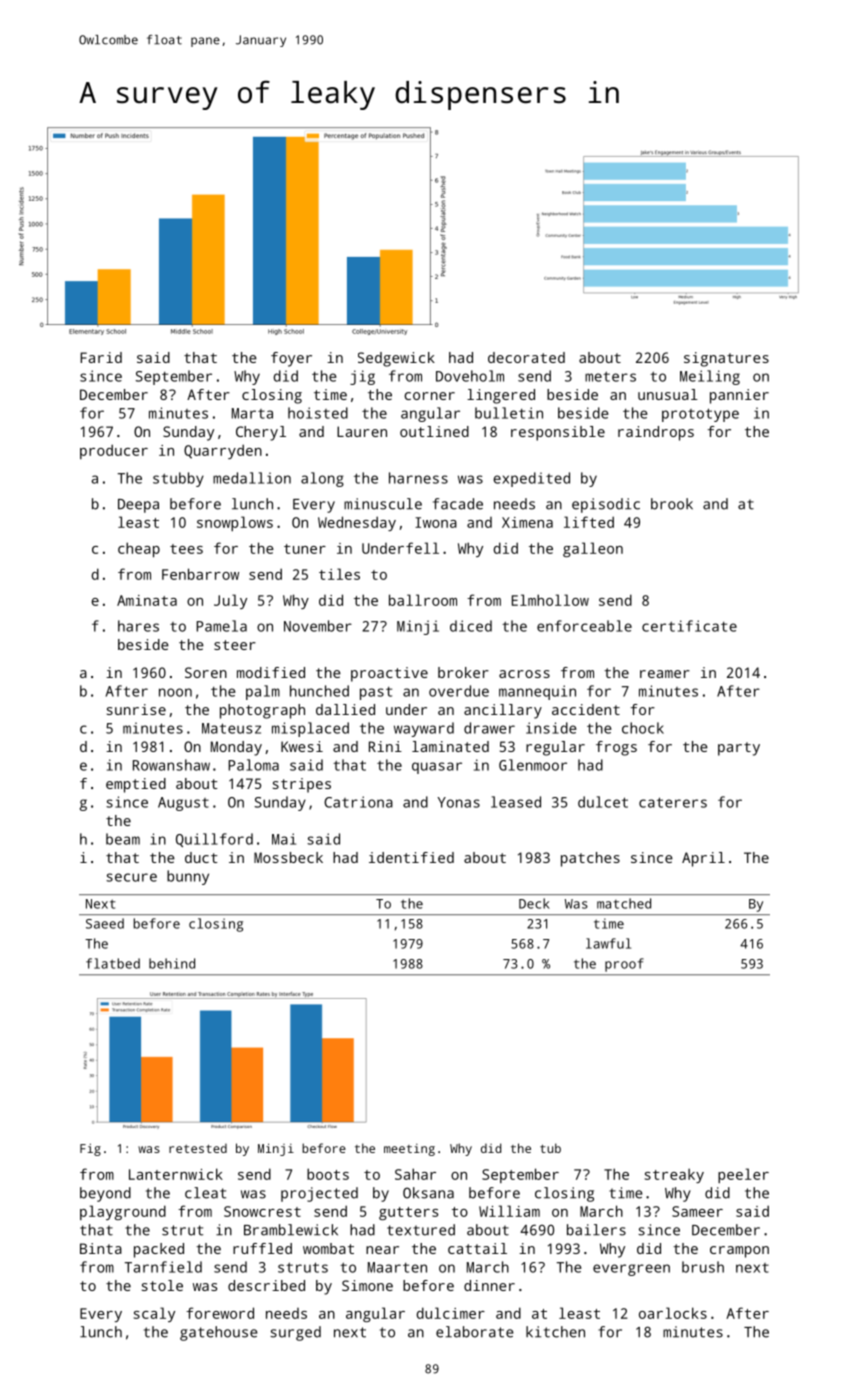 The width and height of the page is (849, 1400). I want to click on producer, so click(114, 451).
